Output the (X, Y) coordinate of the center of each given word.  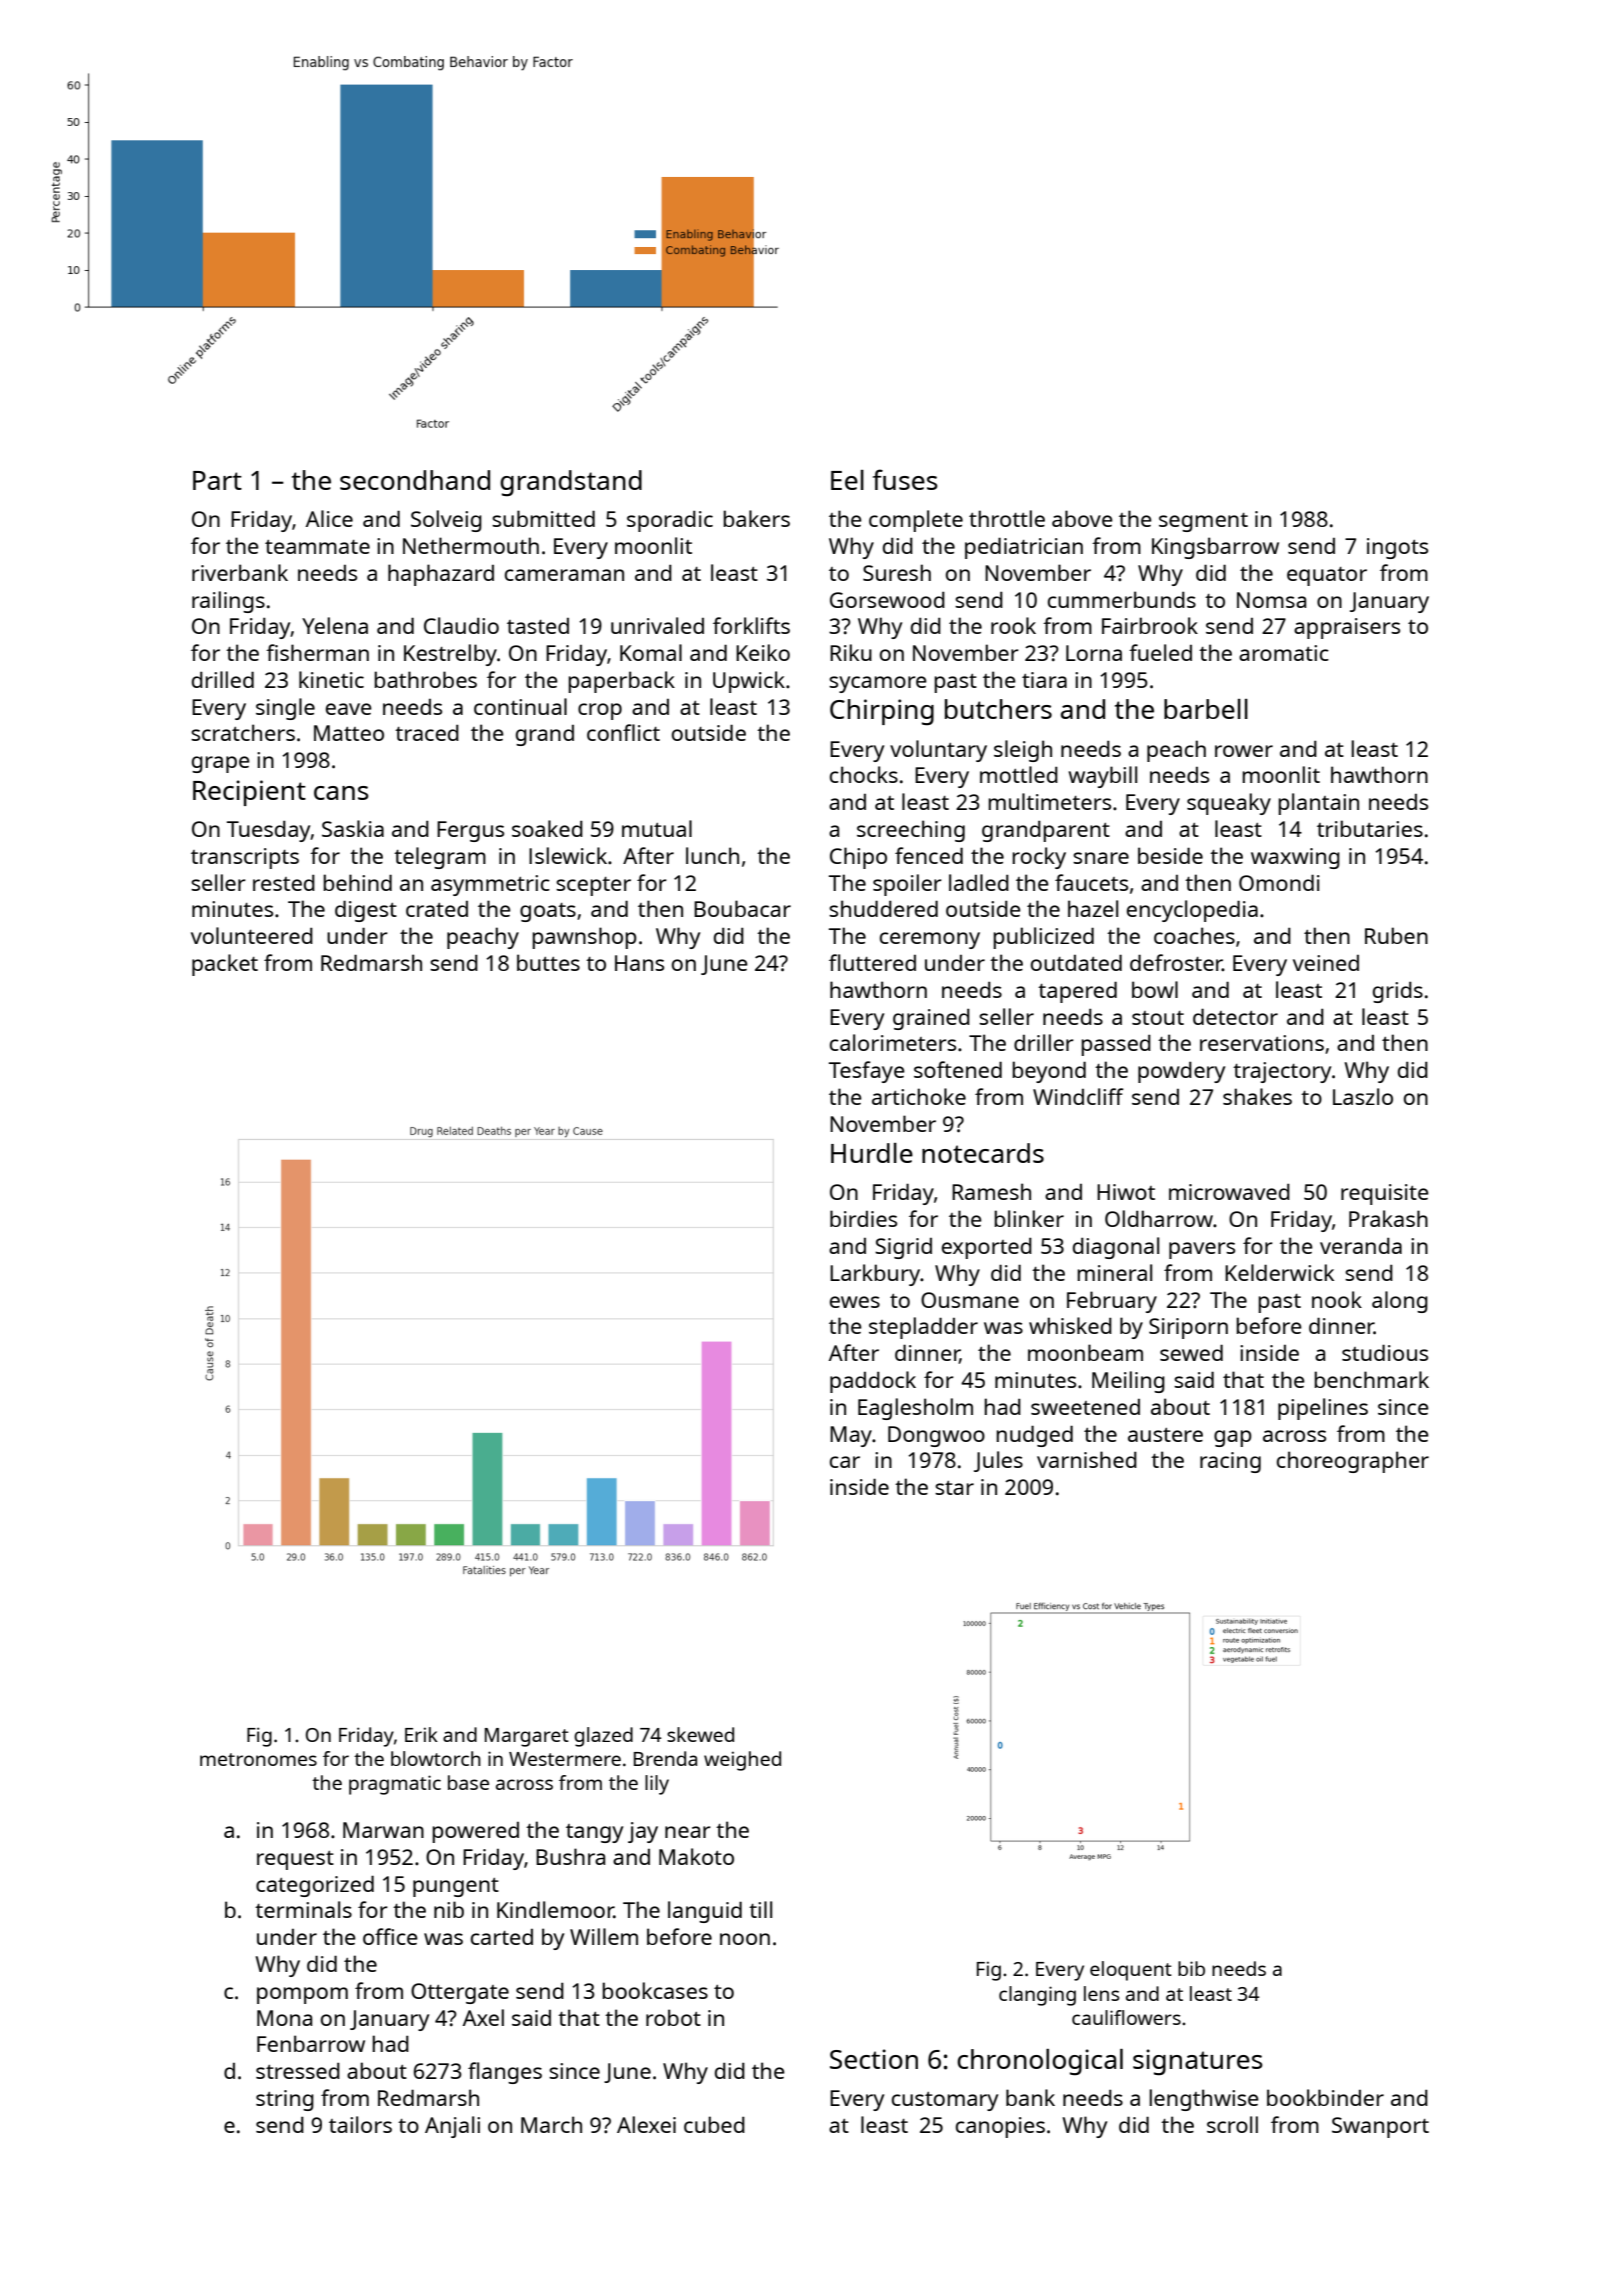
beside (1170, 855)
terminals (303, 1909)
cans (341, 793)
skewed (700, 1734)
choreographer (1353, 1462)
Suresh (897, 572)
